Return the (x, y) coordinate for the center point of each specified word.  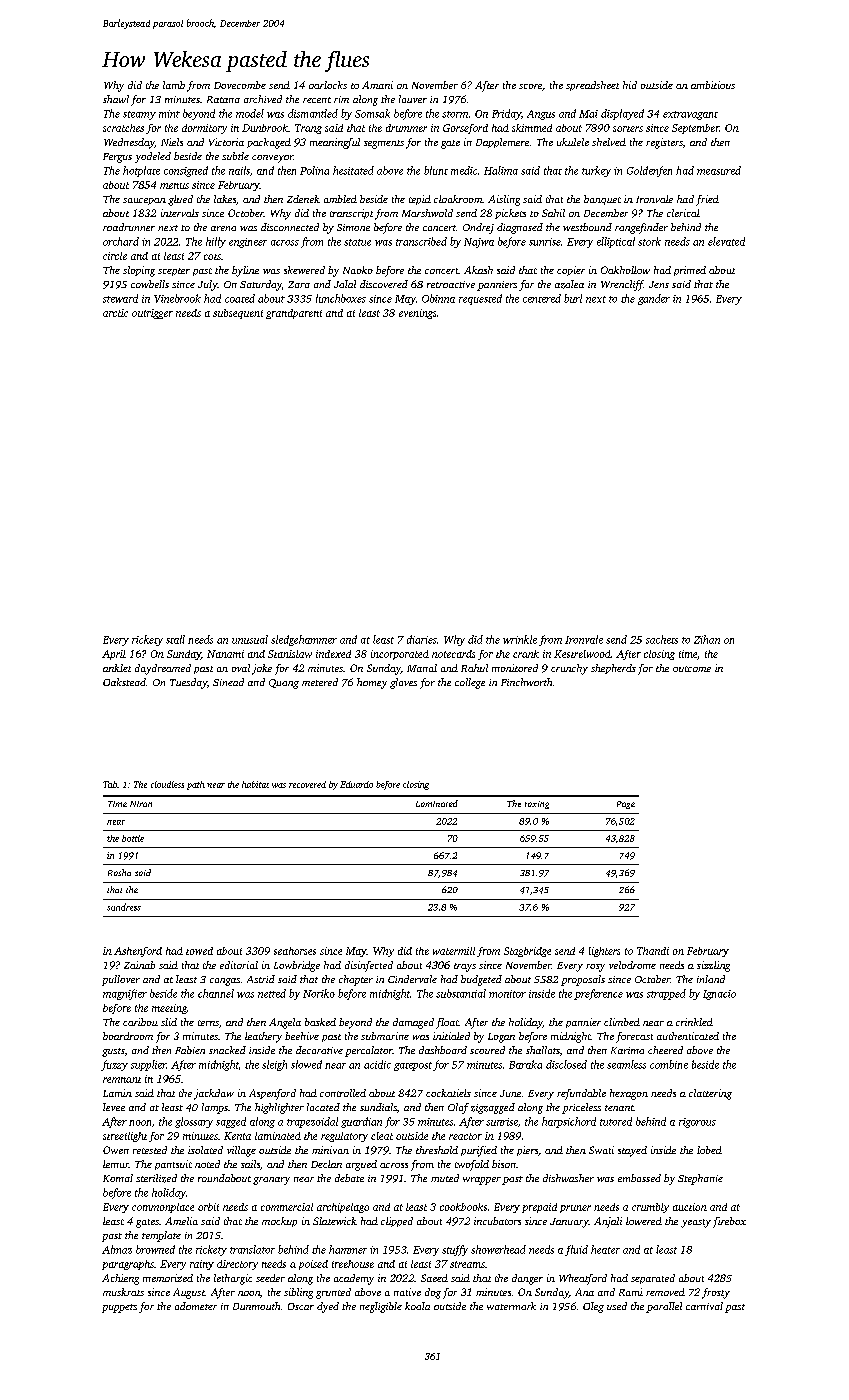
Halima (501, 170)
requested (480, 299)
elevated (726, 241)
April (114, 655)
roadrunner (129, 227)
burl (573, 298)
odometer (196, 1306)
